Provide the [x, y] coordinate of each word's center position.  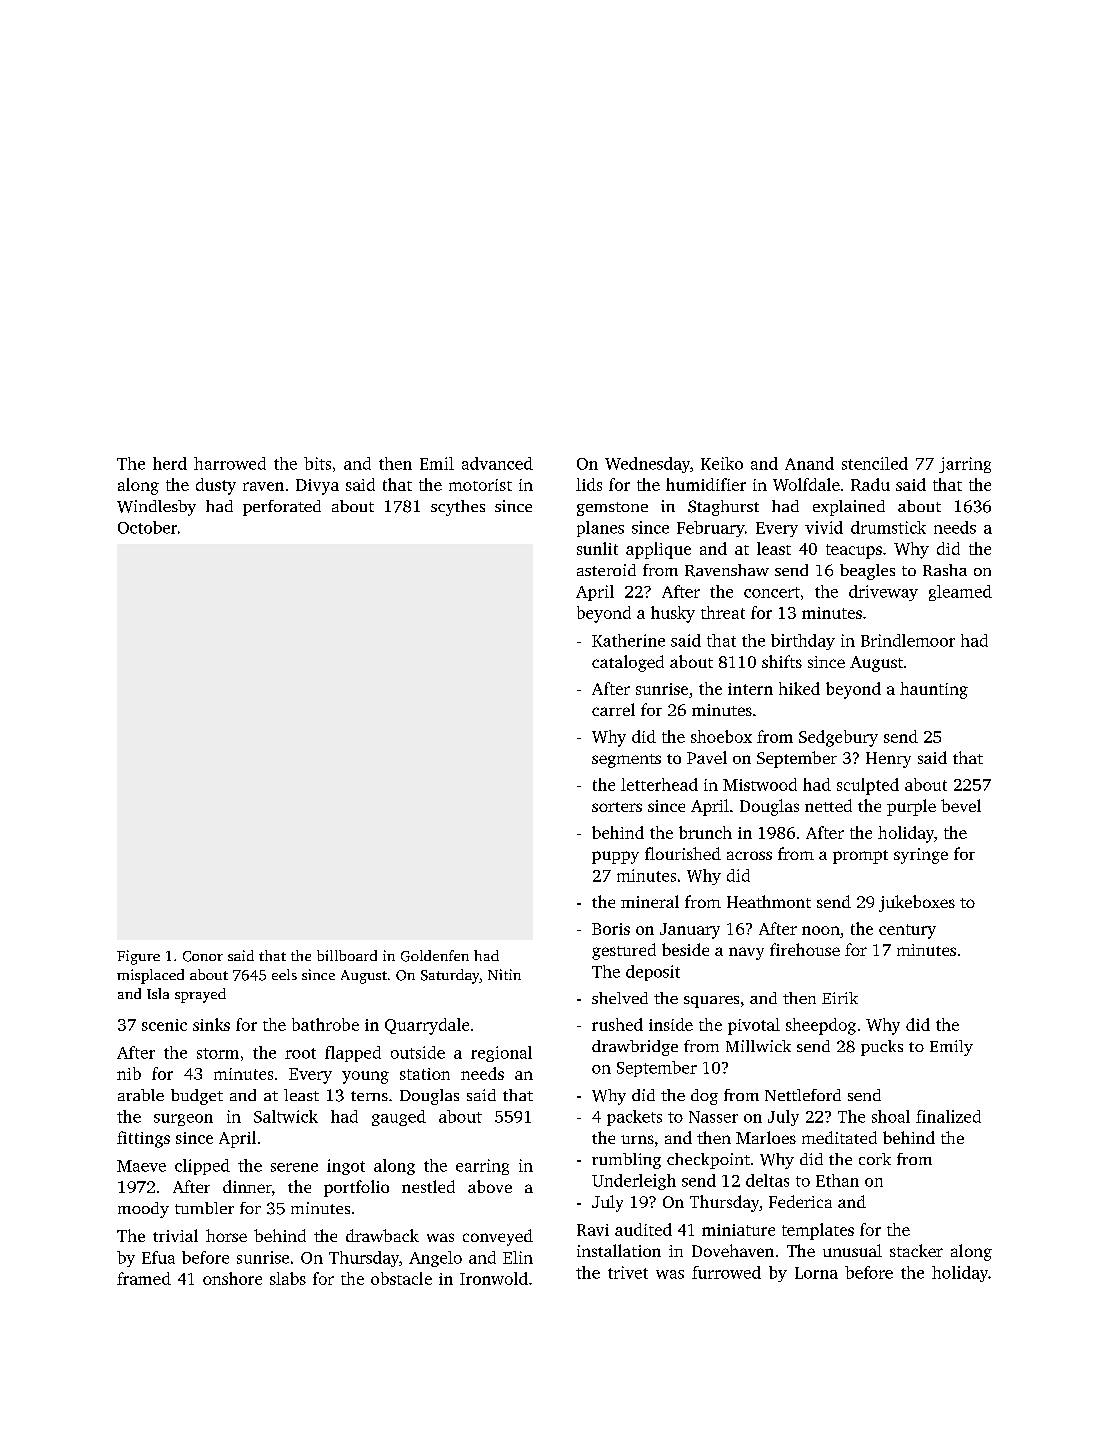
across [749, 855]
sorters [617, 807]
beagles [867, 572]
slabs [288, 1278]
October [147, 527]
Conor [203, 956]
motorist [480, 485]
